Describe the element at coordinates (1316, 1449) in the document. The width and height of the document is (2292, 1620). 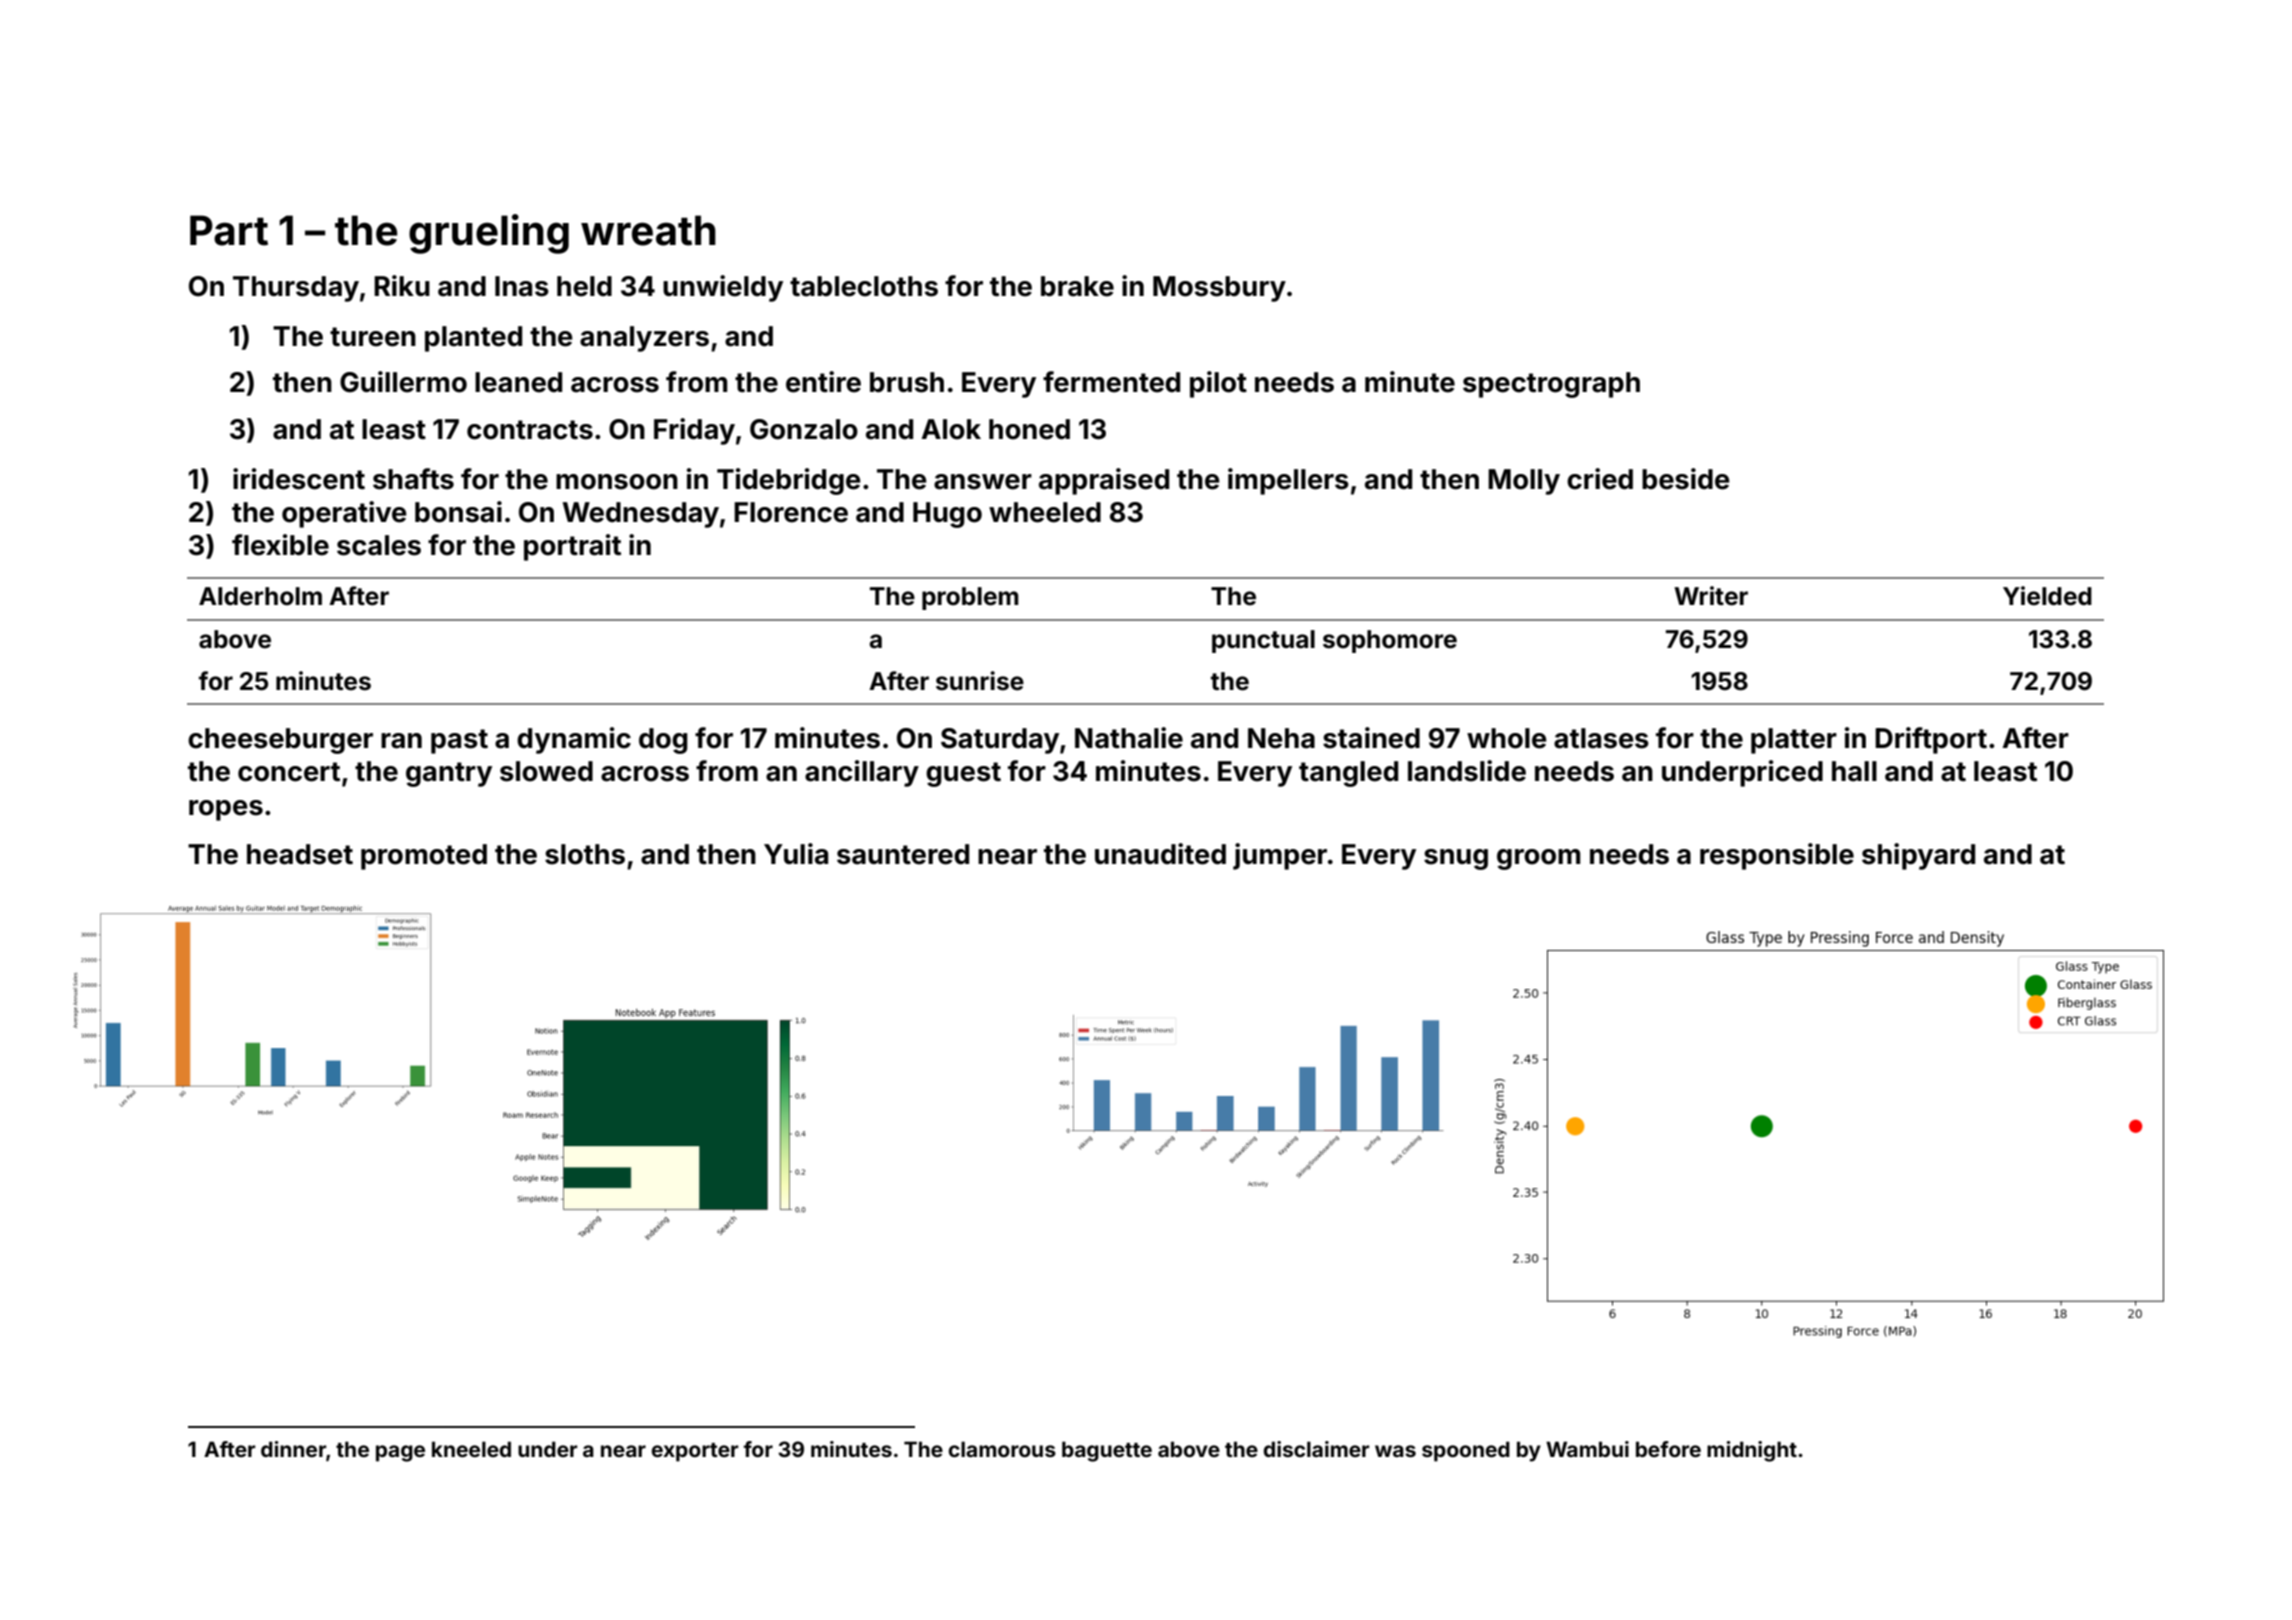
I see `disclaimer` at that location.
